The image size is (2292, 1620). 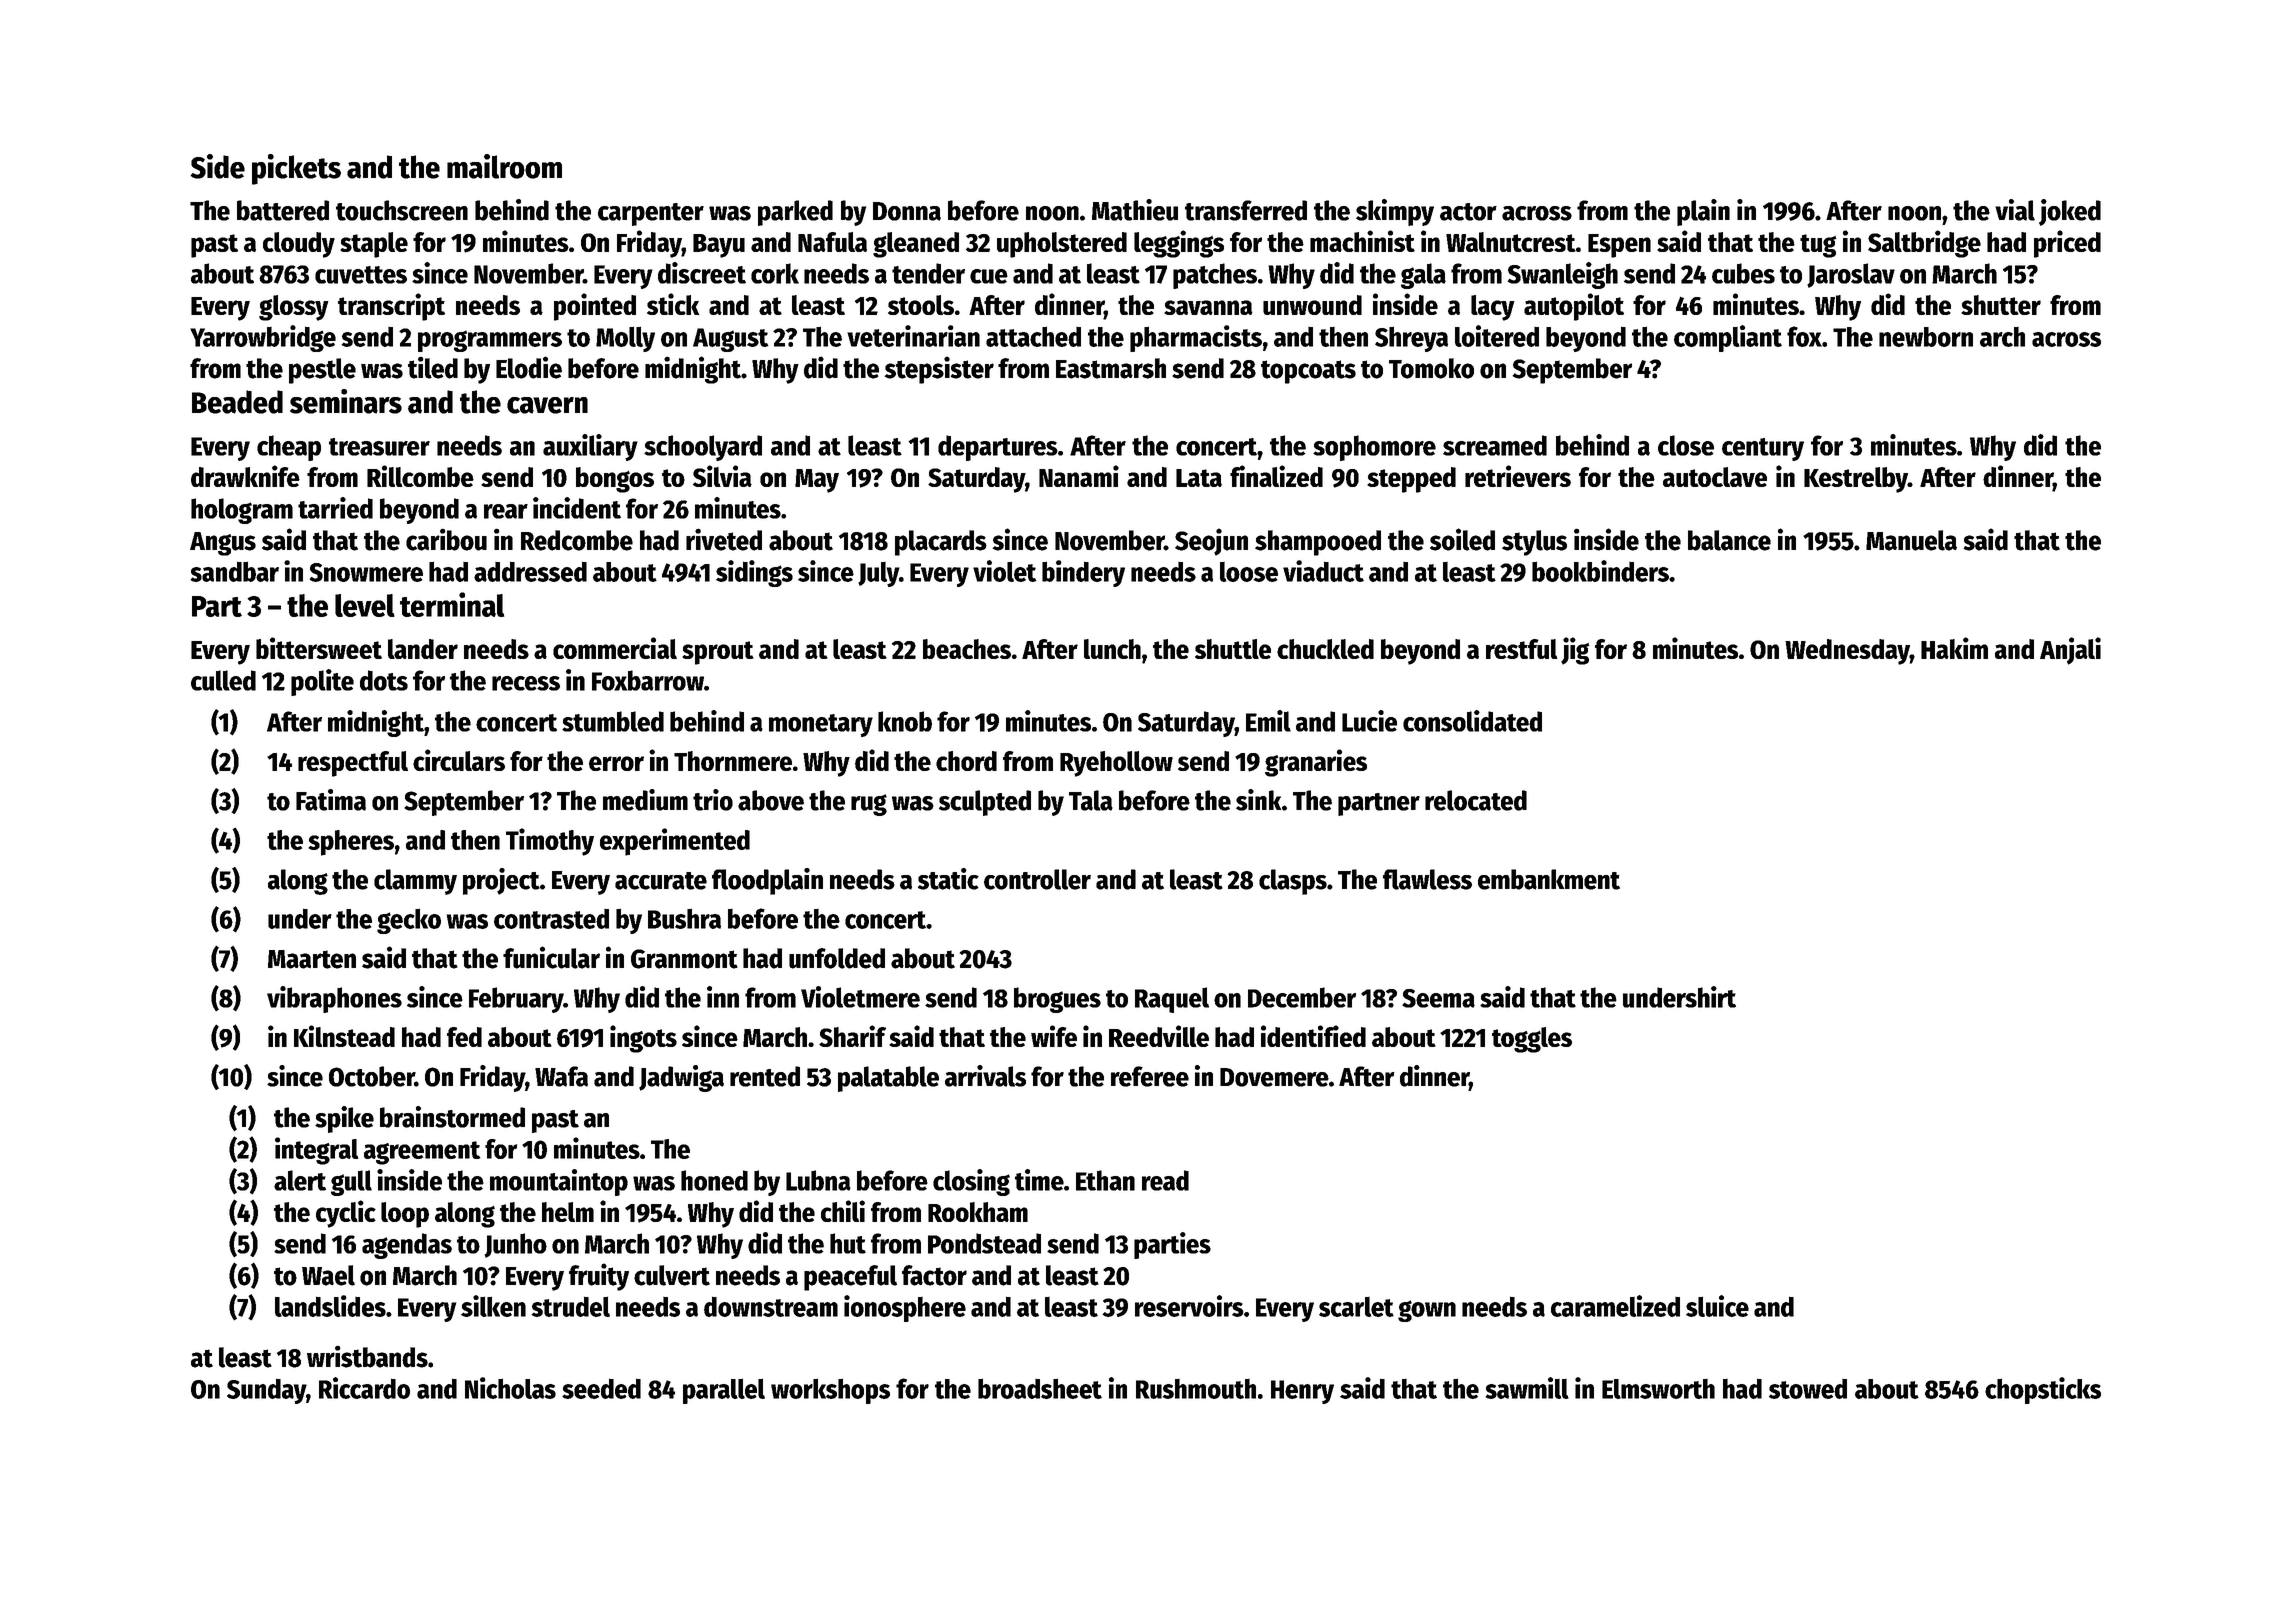 What do you see at coordinates (1135, 210) in the screenshot?
I see `Mathieu` at bounding box center [1135, 210].
